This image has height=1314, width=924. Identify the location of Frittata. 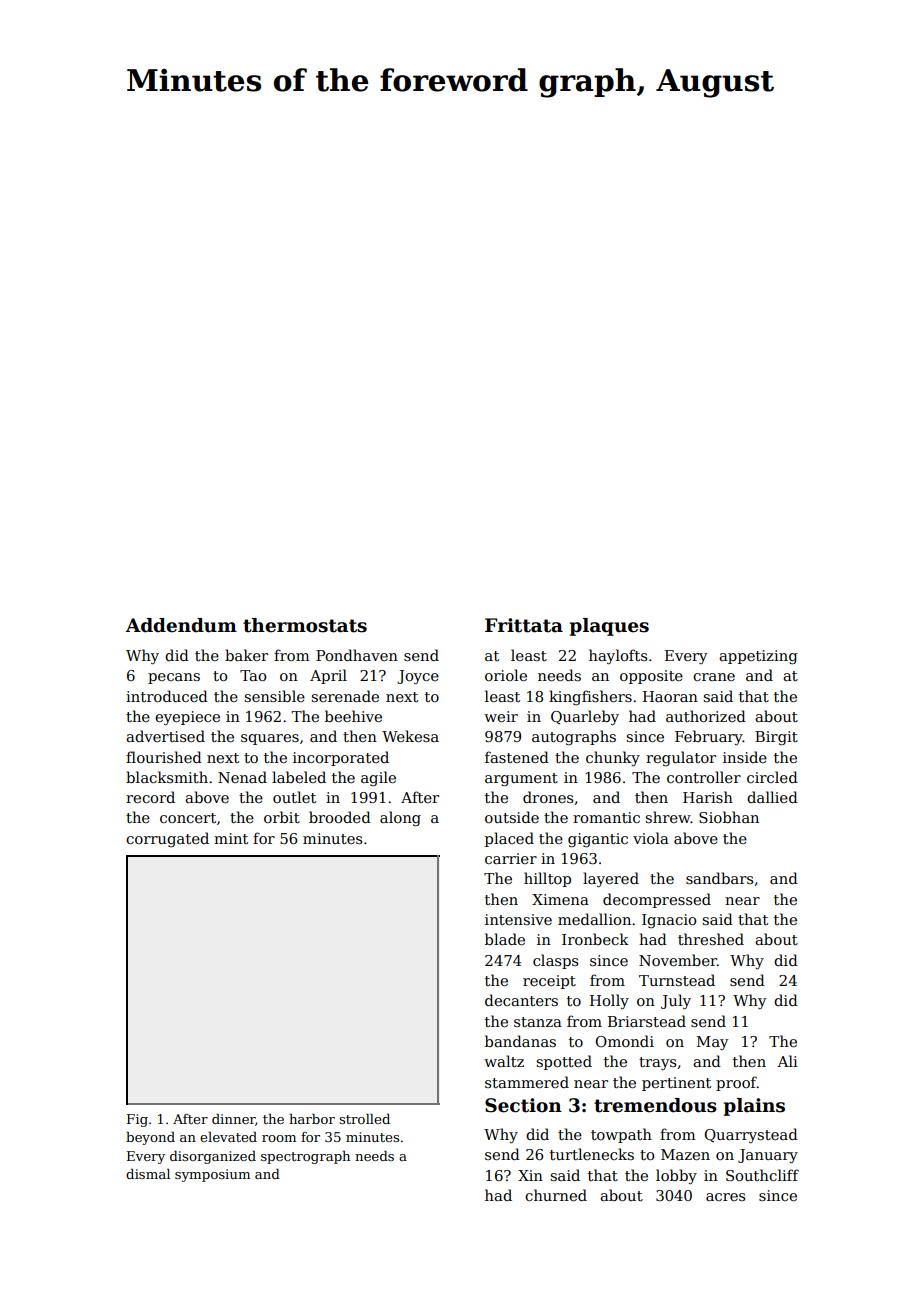
(524, 625).
